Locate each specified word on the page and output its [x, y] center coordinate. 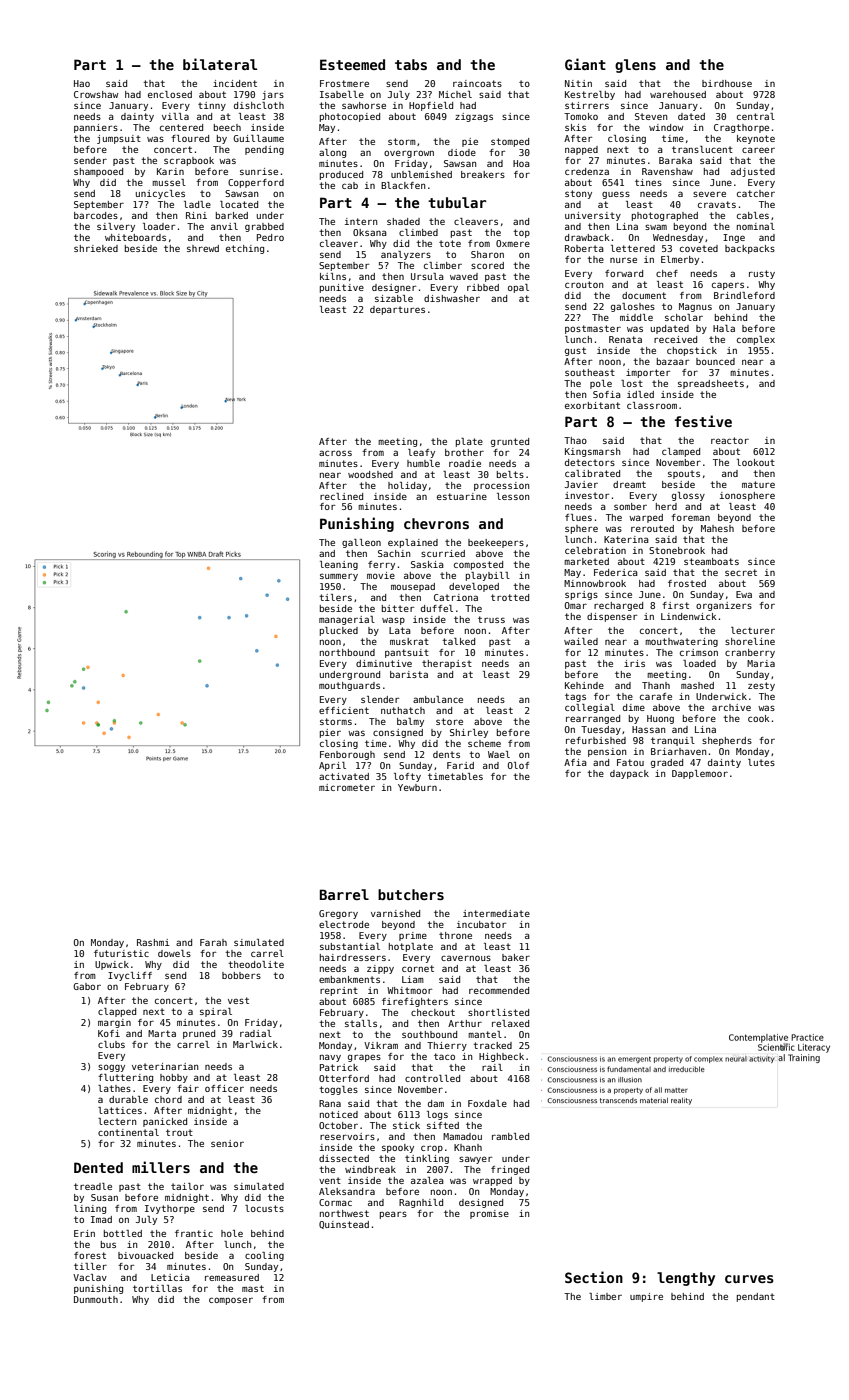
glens [635, 66]
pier [330, 733]
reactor [730, 440]
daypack [629, 774]
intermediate [496, 913]
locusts [264, 1208]
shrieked [96, 248]
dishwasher [452, 298]
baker [516, 957]
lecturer [753, 630]
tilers [335, 597]
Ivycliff [130, 976]
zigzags [474, 117]
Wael [499, 754]
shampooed [98, 172]
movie [381, 575]
